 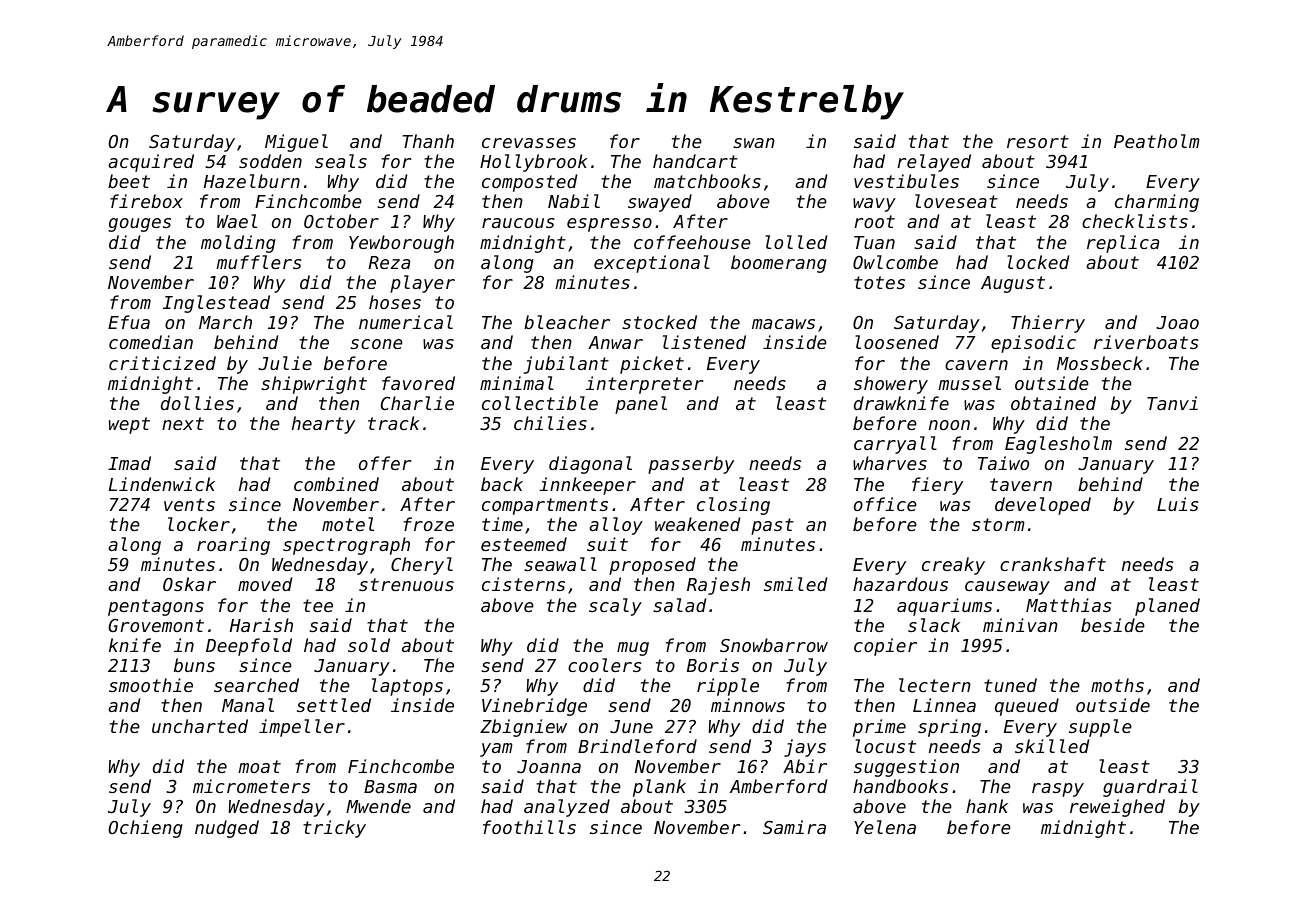 I want to click on swan, so click(x=754, y=143).
